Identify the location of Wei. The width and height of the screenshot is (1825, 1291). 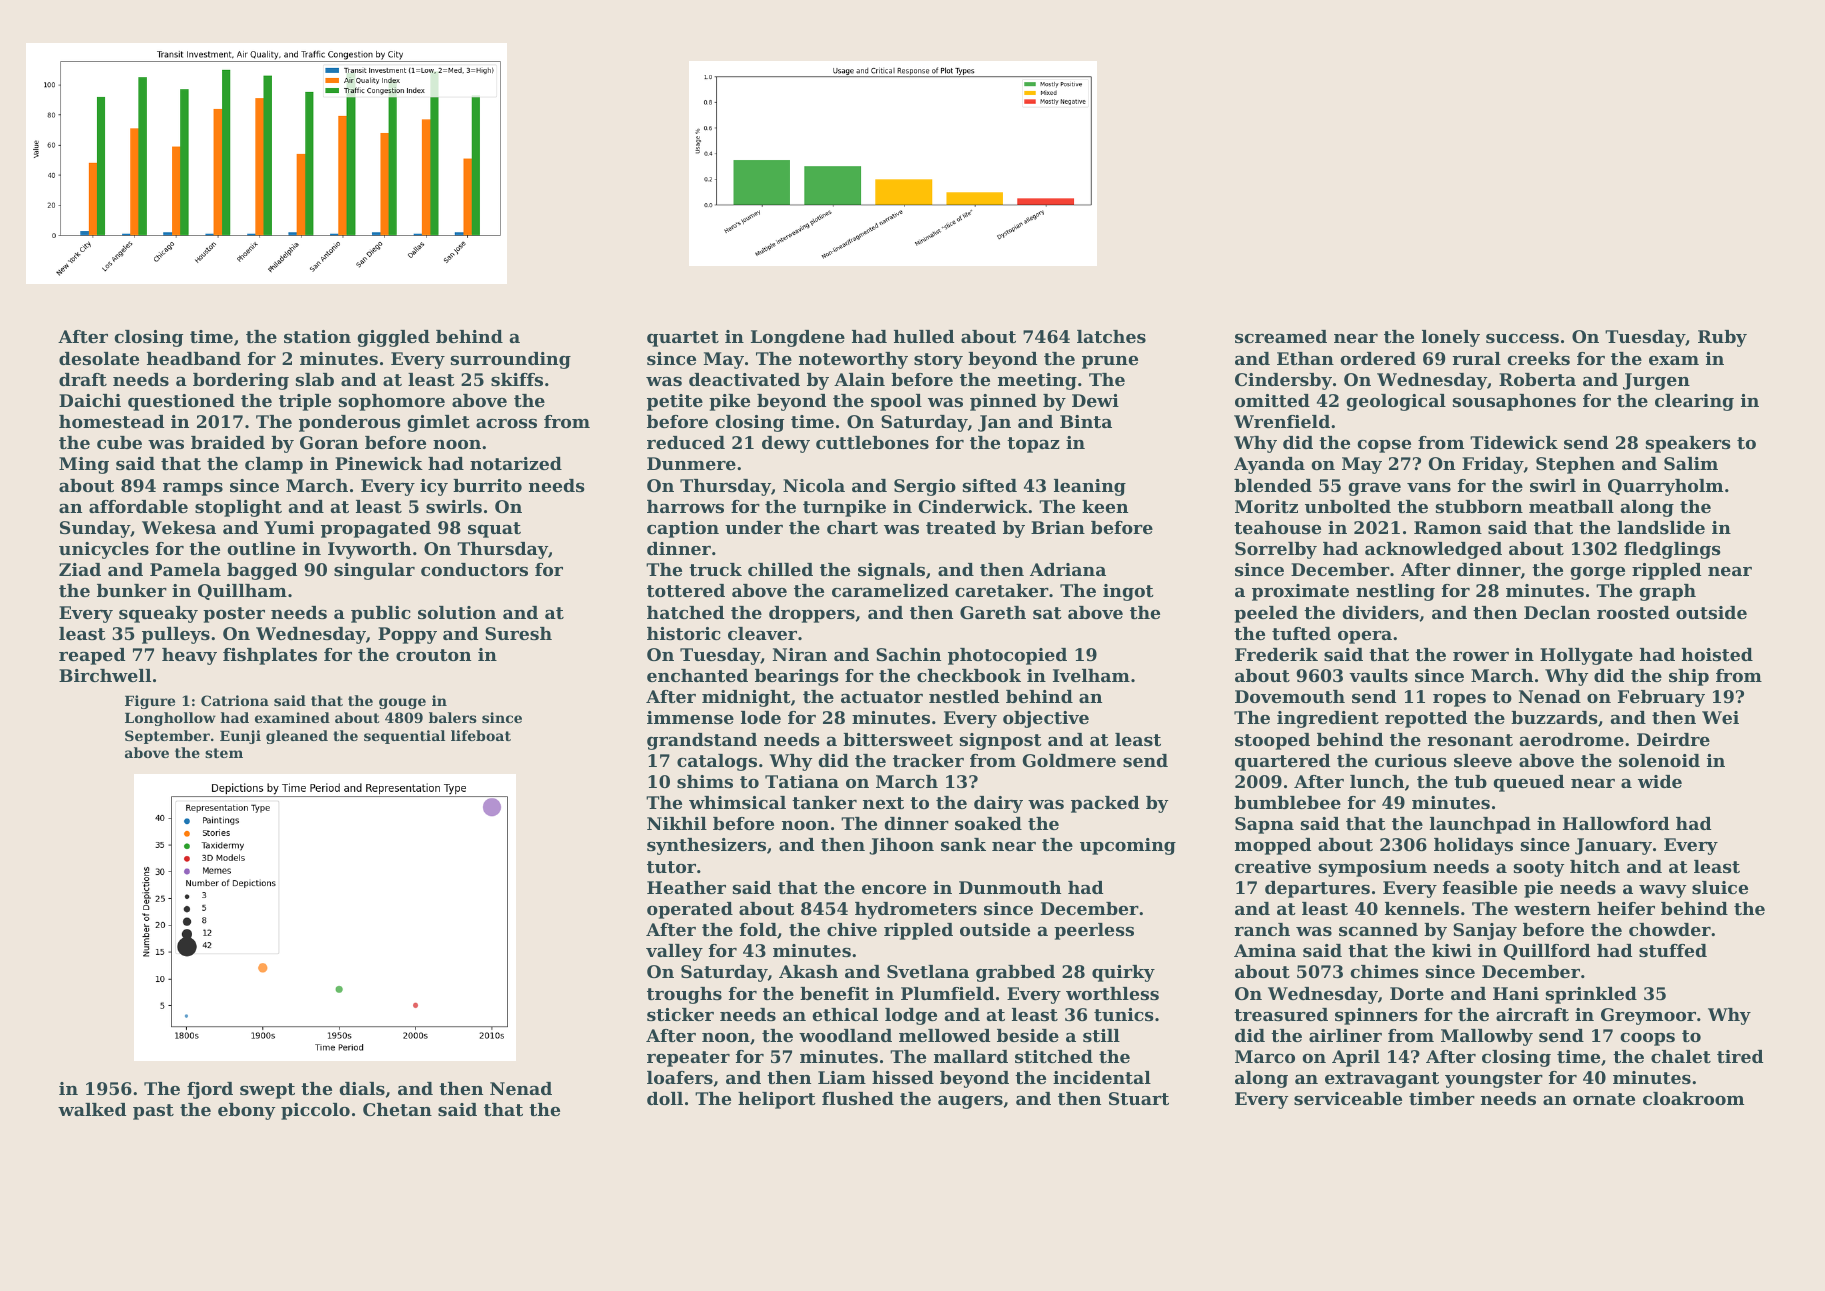
(1720, 717).
